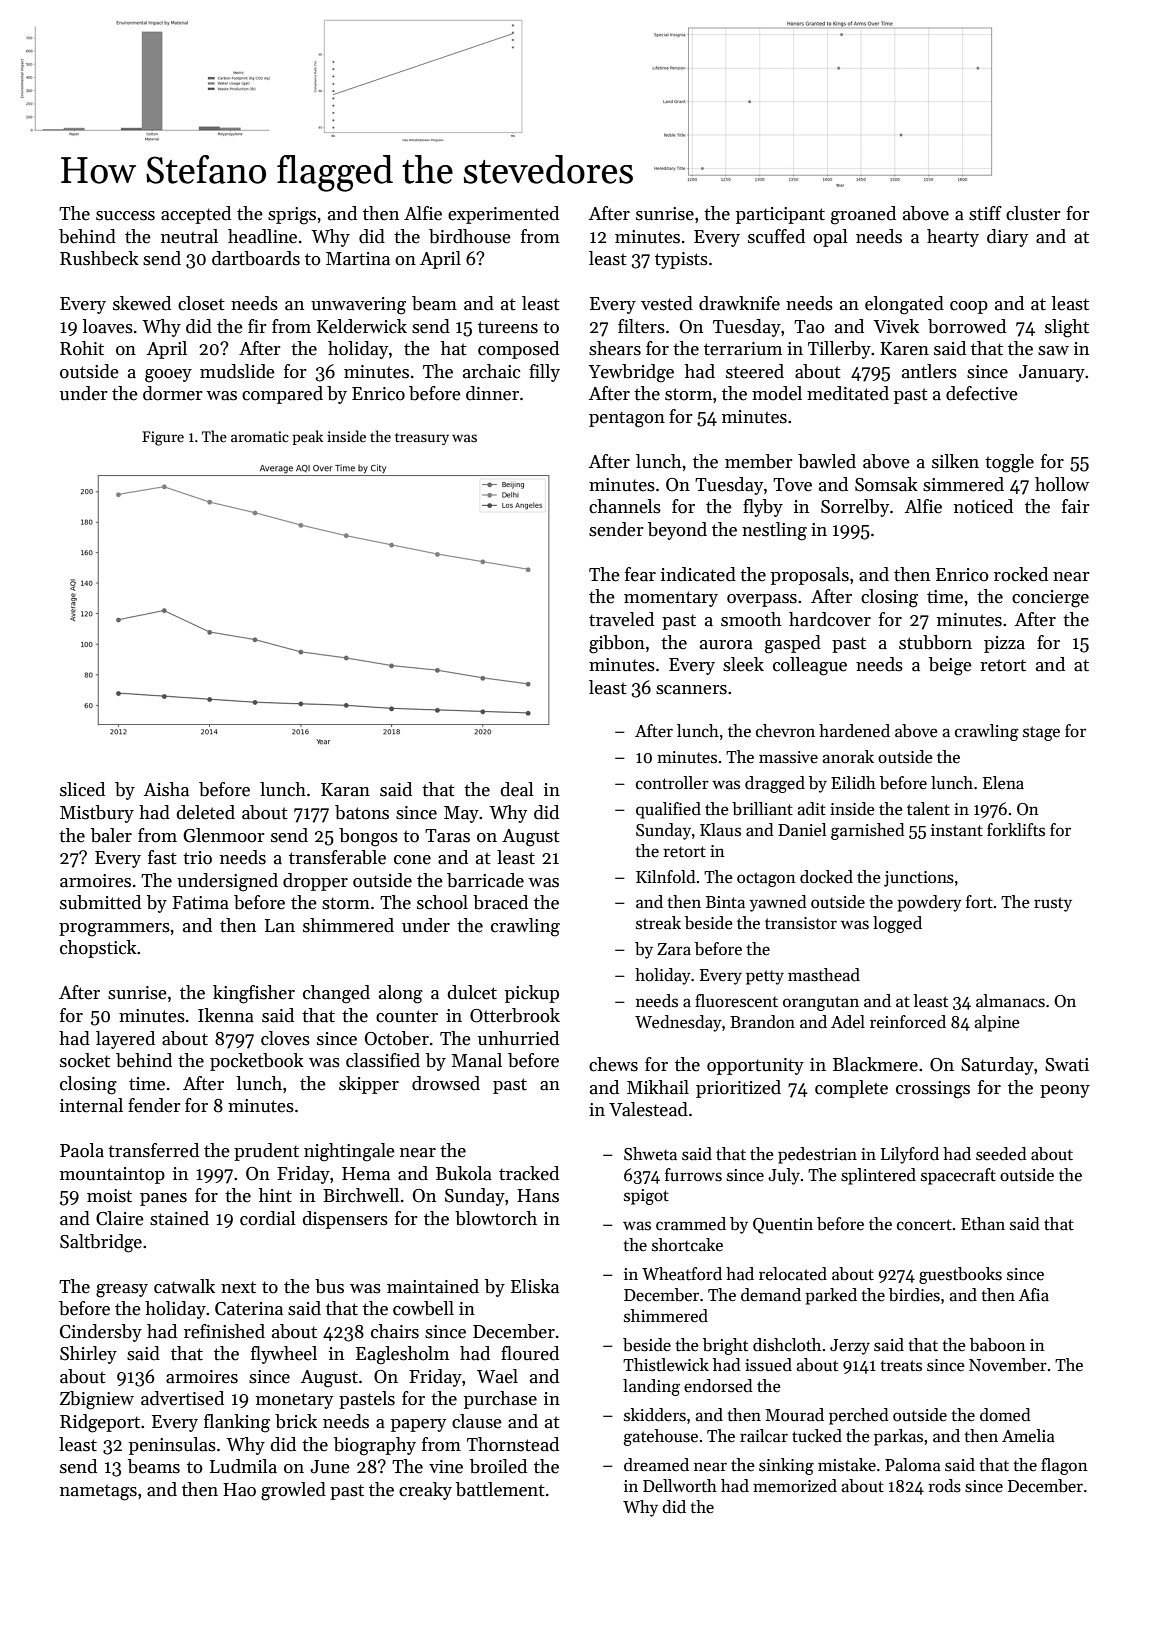  I want to click on sprigs, so click(292, 216).
